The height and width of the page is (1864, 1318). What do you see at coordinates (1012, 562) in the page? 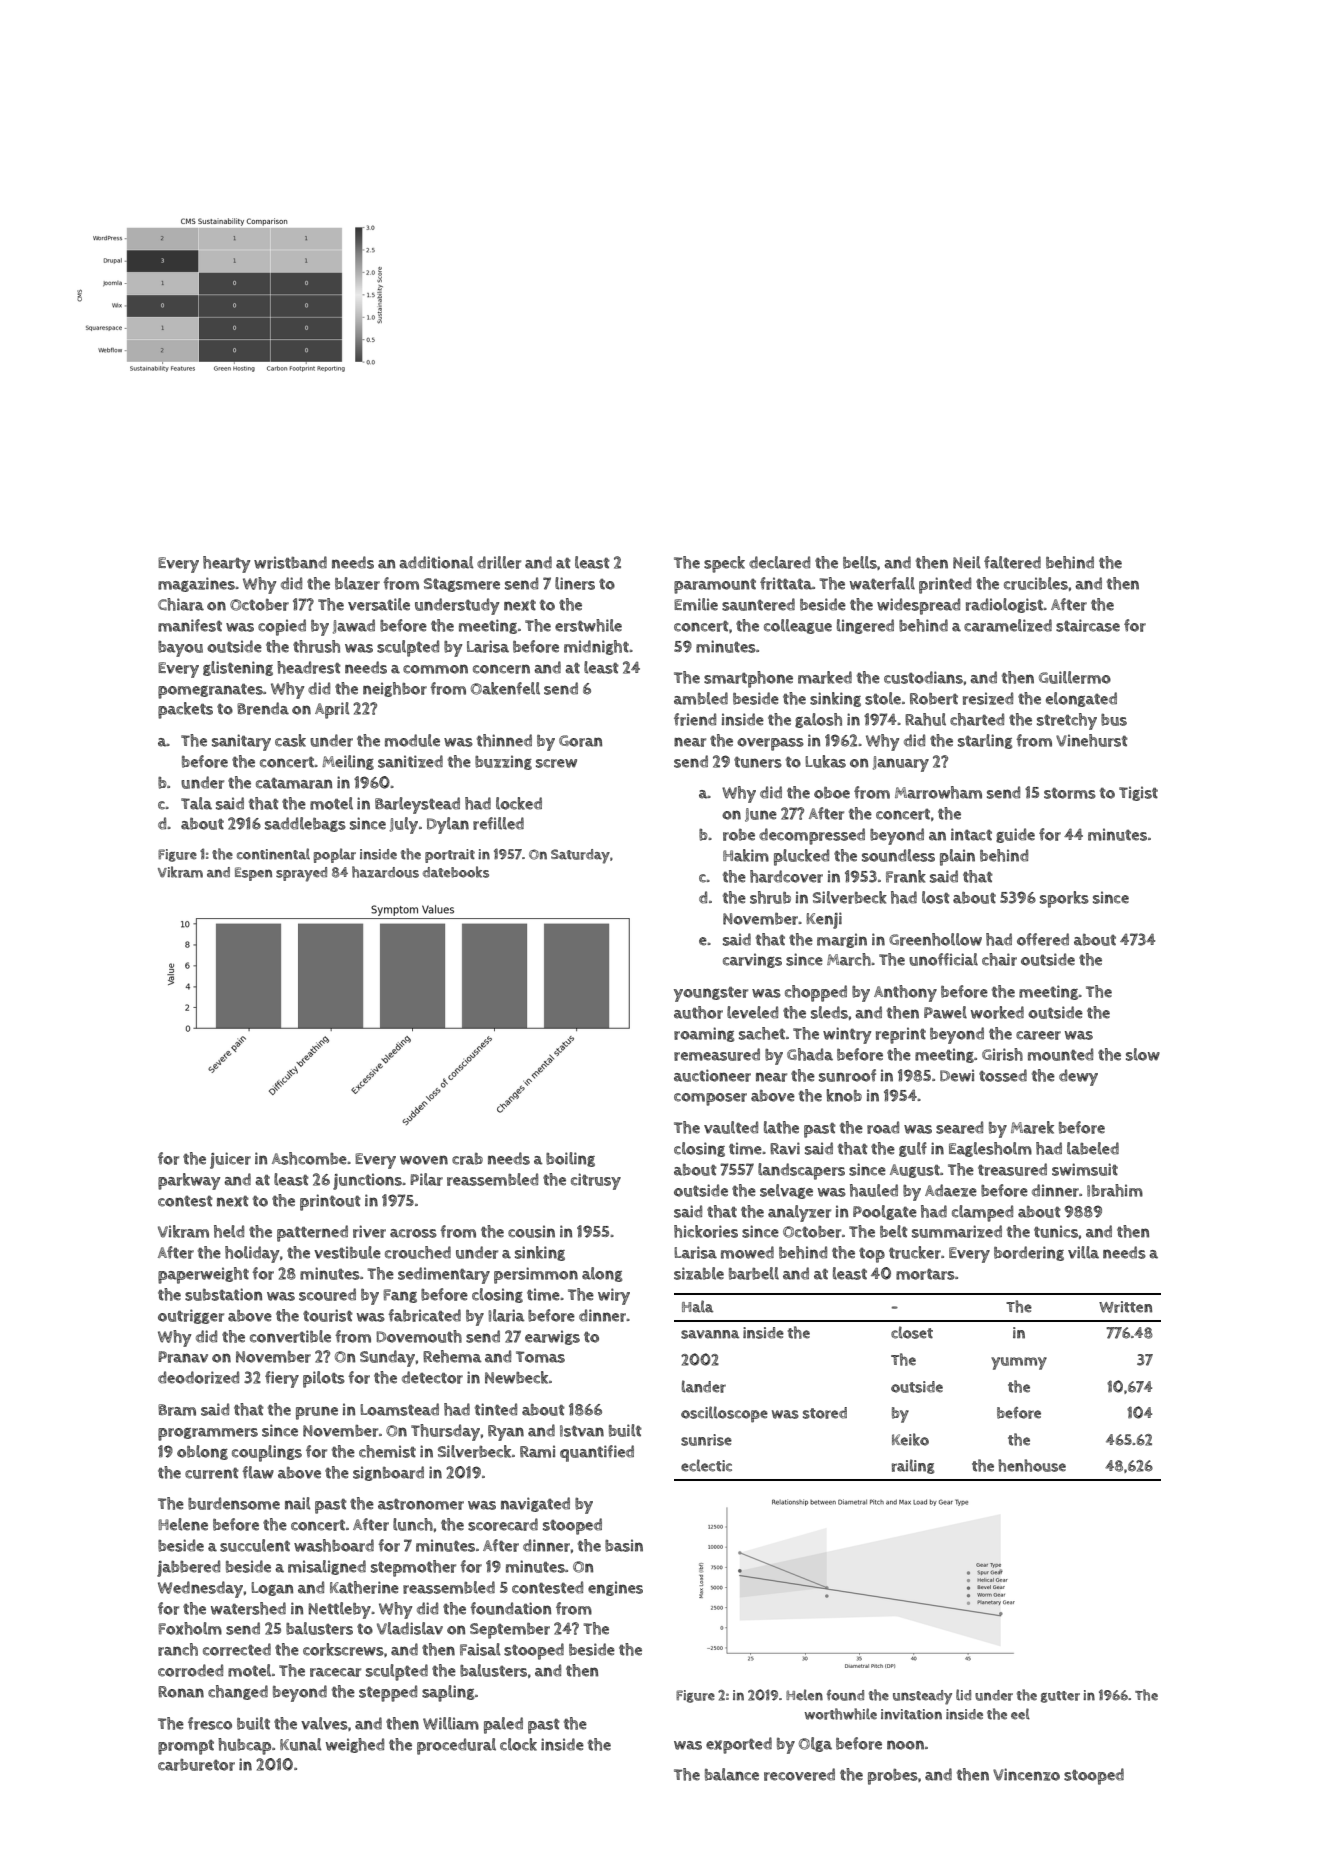
I see `faltered` at bounding box center [1012, 562].
